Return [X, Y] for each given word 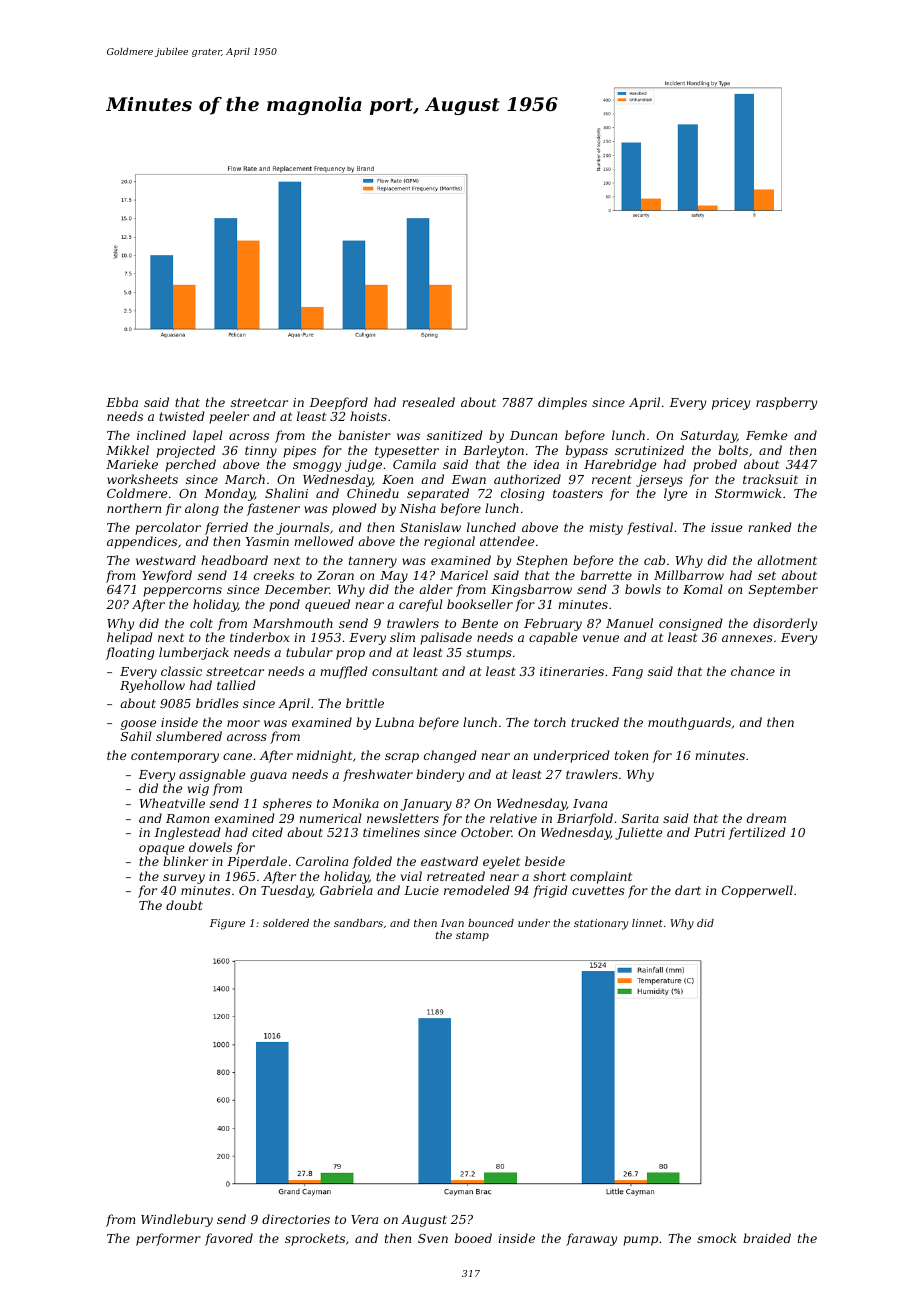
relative [513, 818]
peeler [229, 417]
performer [168, 1239]
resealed [428, 402]
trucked [595, 722]
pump [640, 1241]
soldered [286, 923]
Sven [433, 1238]
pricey [731, 404]
